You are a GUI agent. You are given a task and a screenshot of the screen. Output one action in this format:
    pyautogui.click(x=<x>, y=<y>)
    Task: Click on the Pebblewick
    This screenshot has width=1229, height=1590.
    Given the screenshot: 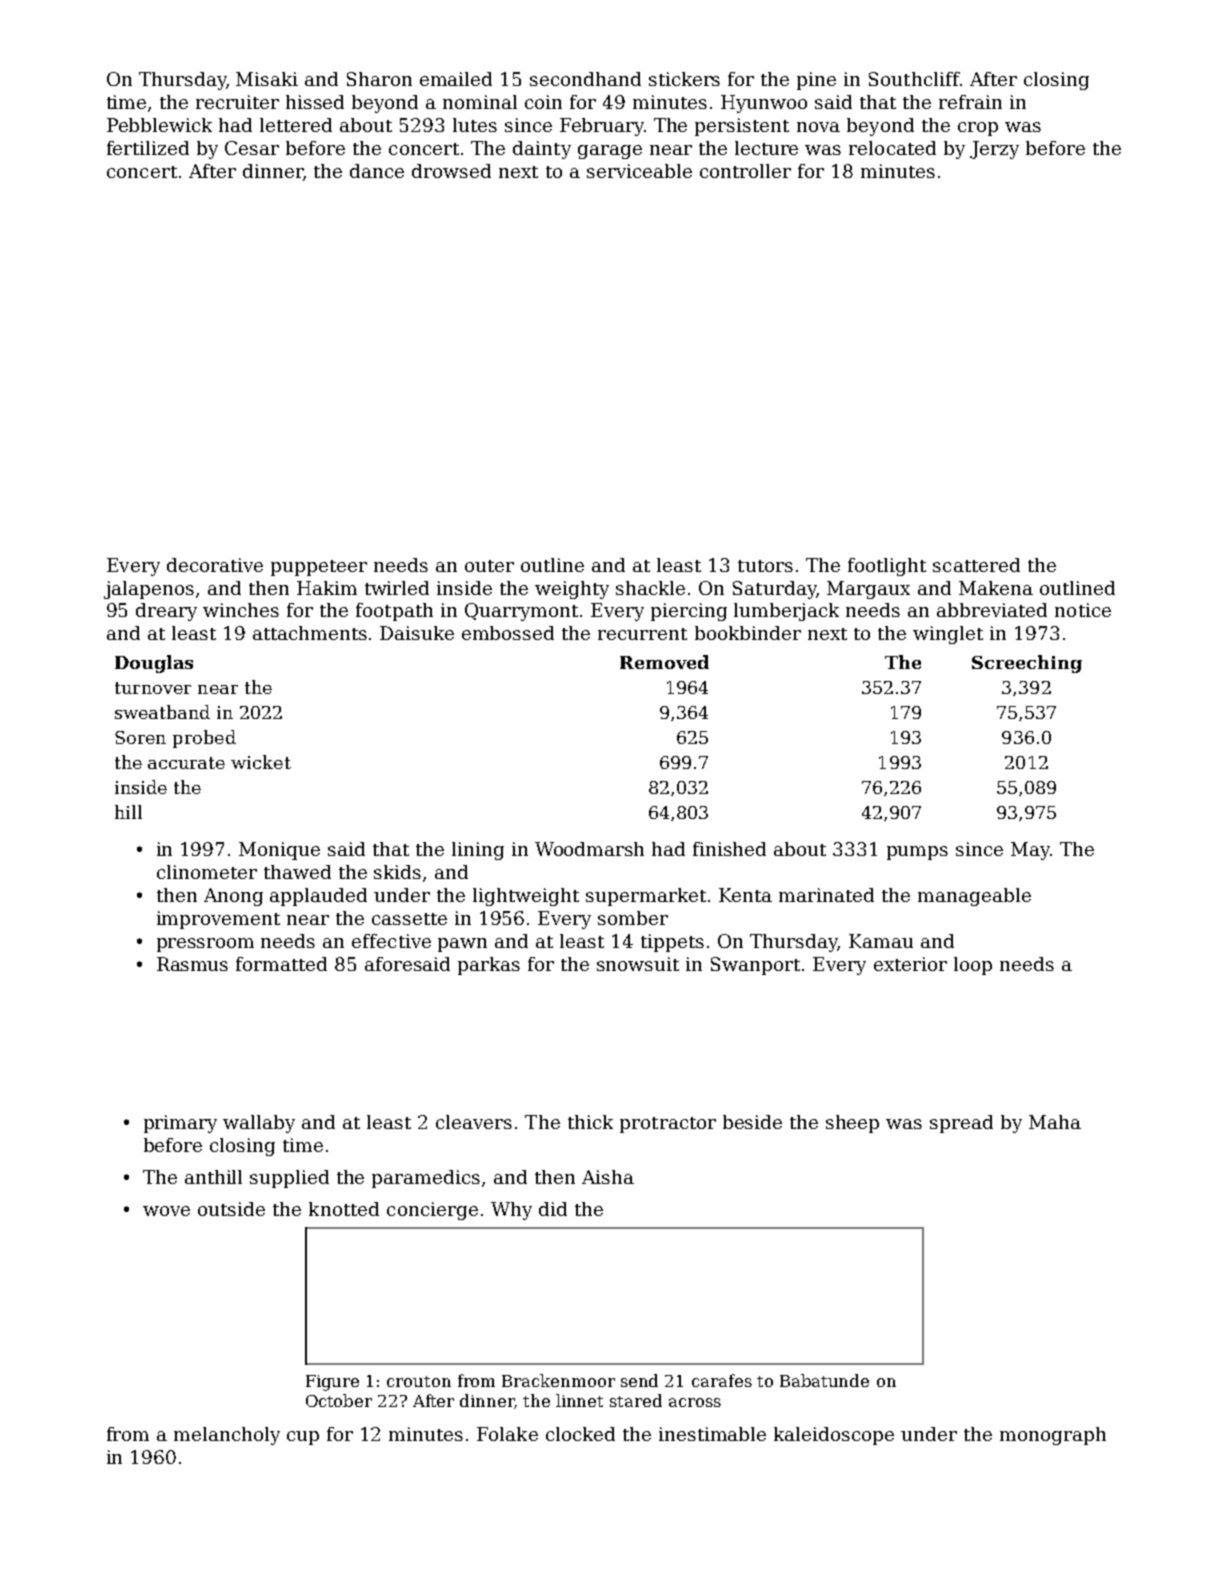 What is the action you would take?
    pyautogui.click(x=159, y=125)
